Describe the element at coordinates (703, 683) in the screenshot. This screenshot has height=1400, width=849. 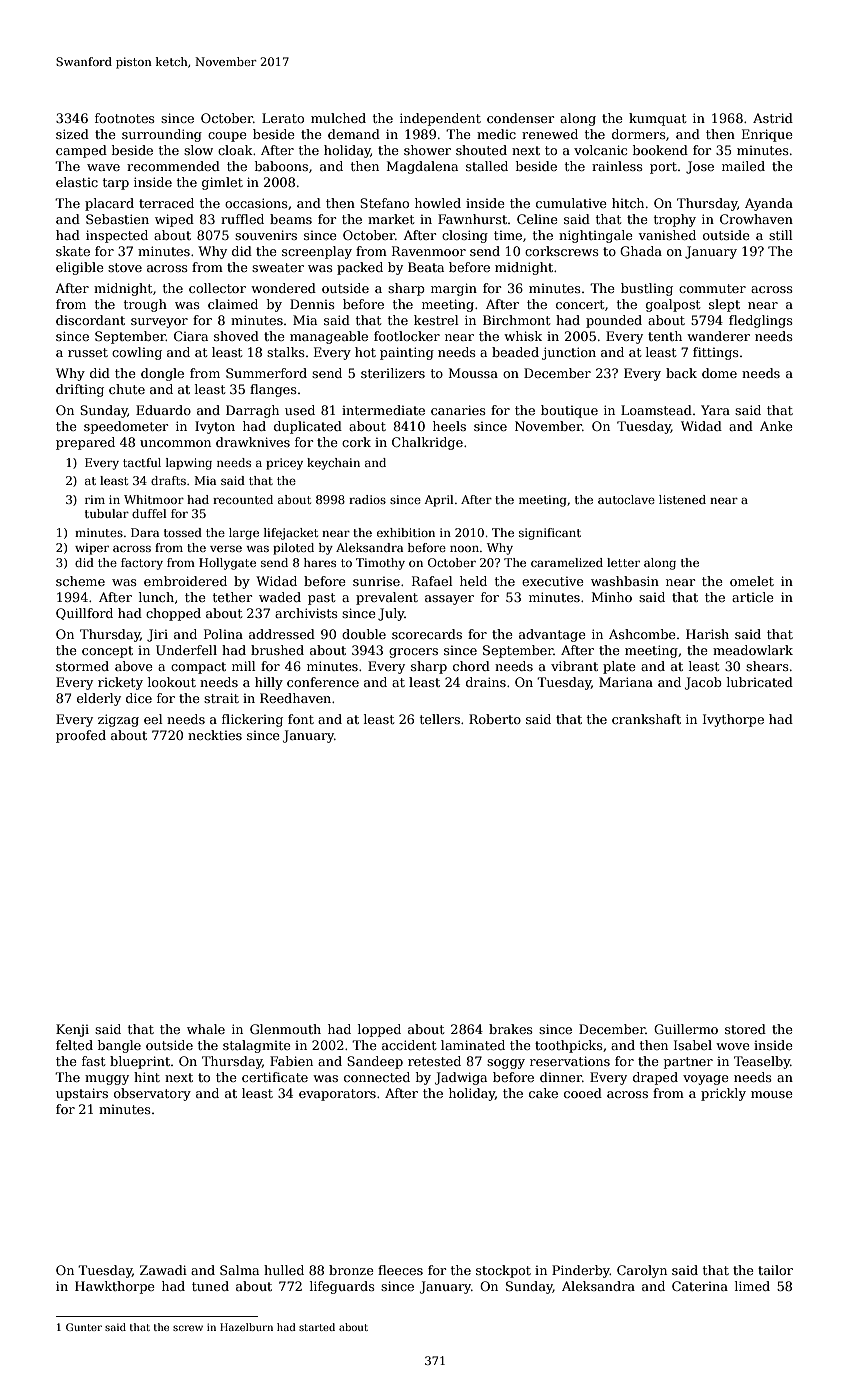
I see `Jacob` at that location.
